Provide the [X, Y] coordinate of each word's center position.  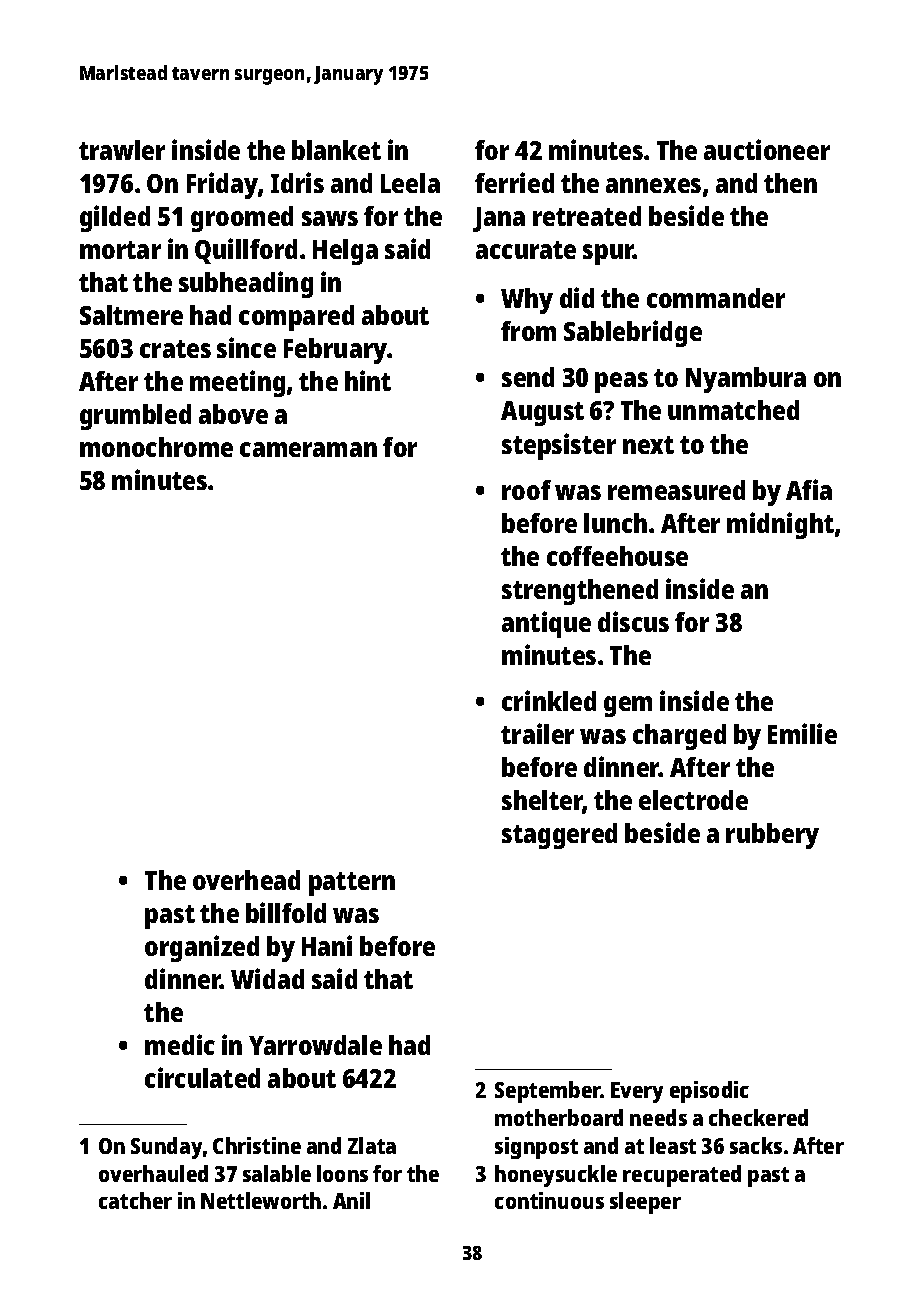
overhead [246, 880]
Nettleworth [261, 1200]
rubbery [772, 836]
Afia [809, 489]
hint [368, 380]
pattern [352, 884]
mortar [120, 250]
